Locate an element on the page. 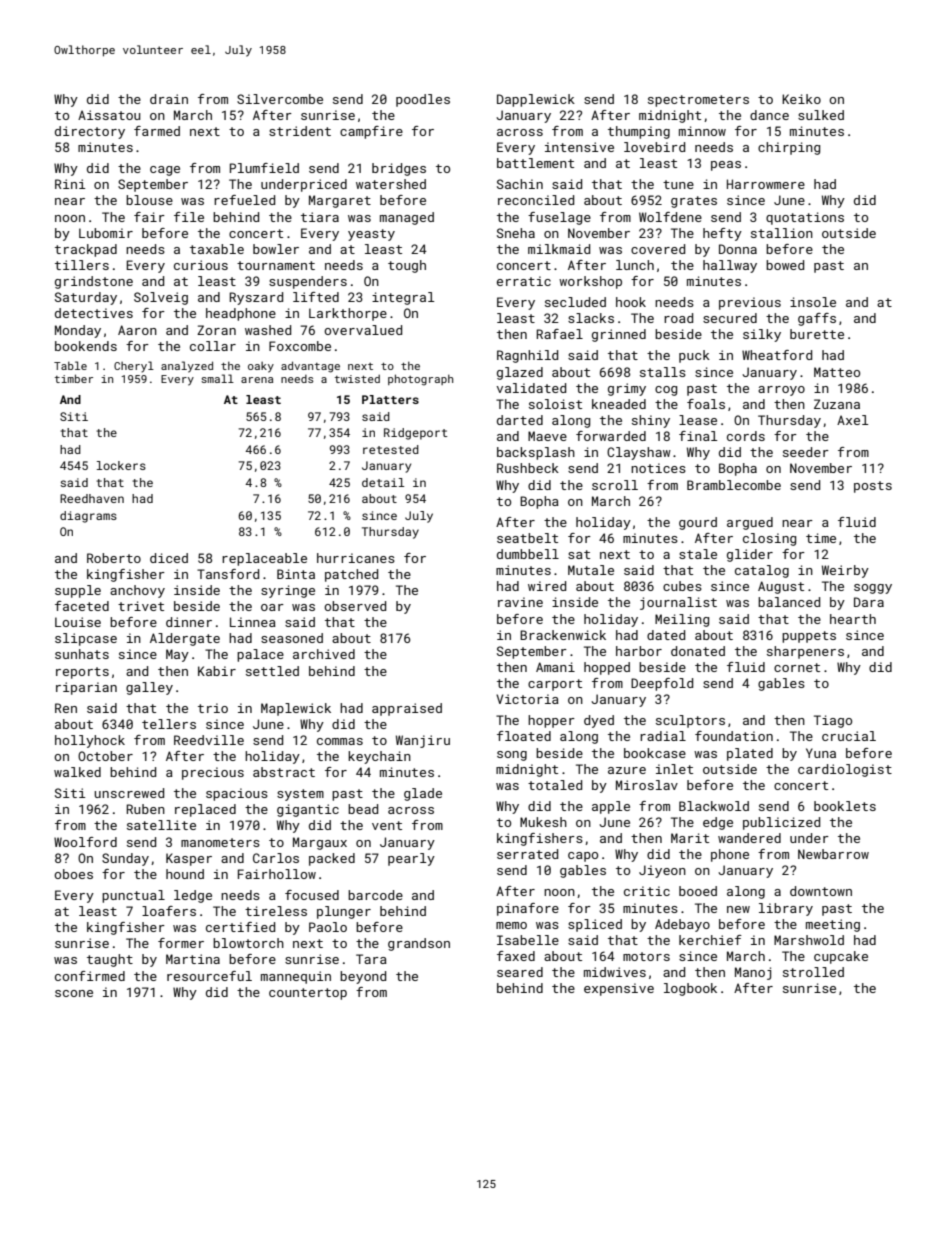 Image resolution: width=952 pixels, height=1233 pixels. quotations is located at coordinates (805, 218).
